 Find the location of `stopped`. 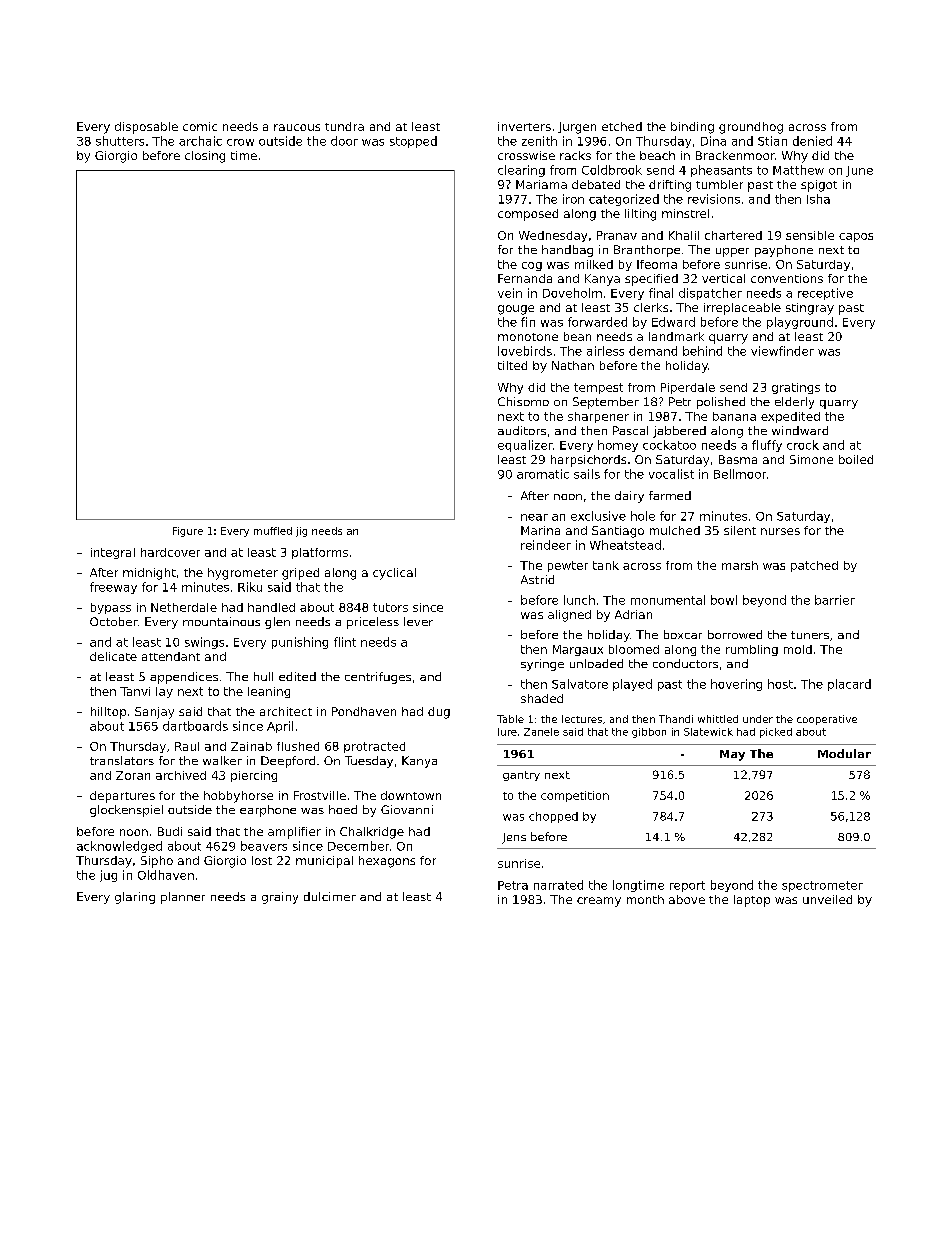

stopped is located at coordinates (413, 142).
